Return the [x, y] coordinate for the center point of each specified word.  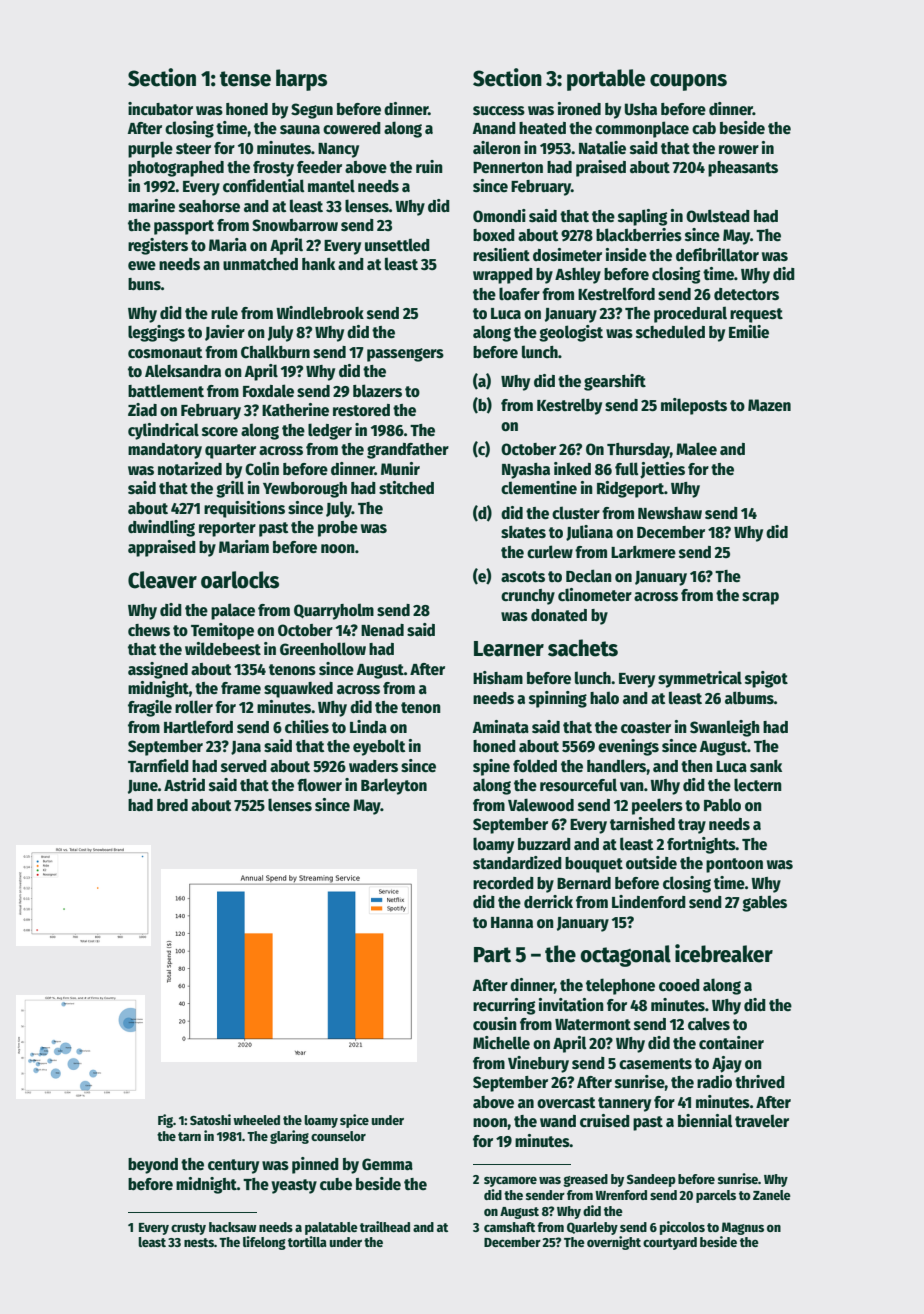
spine [491, 767]
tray [692, 826]
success [499, 111]
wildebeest [223, 649]
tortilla [307, 1241]
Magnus [743, 1228]
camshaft [509, 1227]
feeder [319, 167]
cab [704, 128]
